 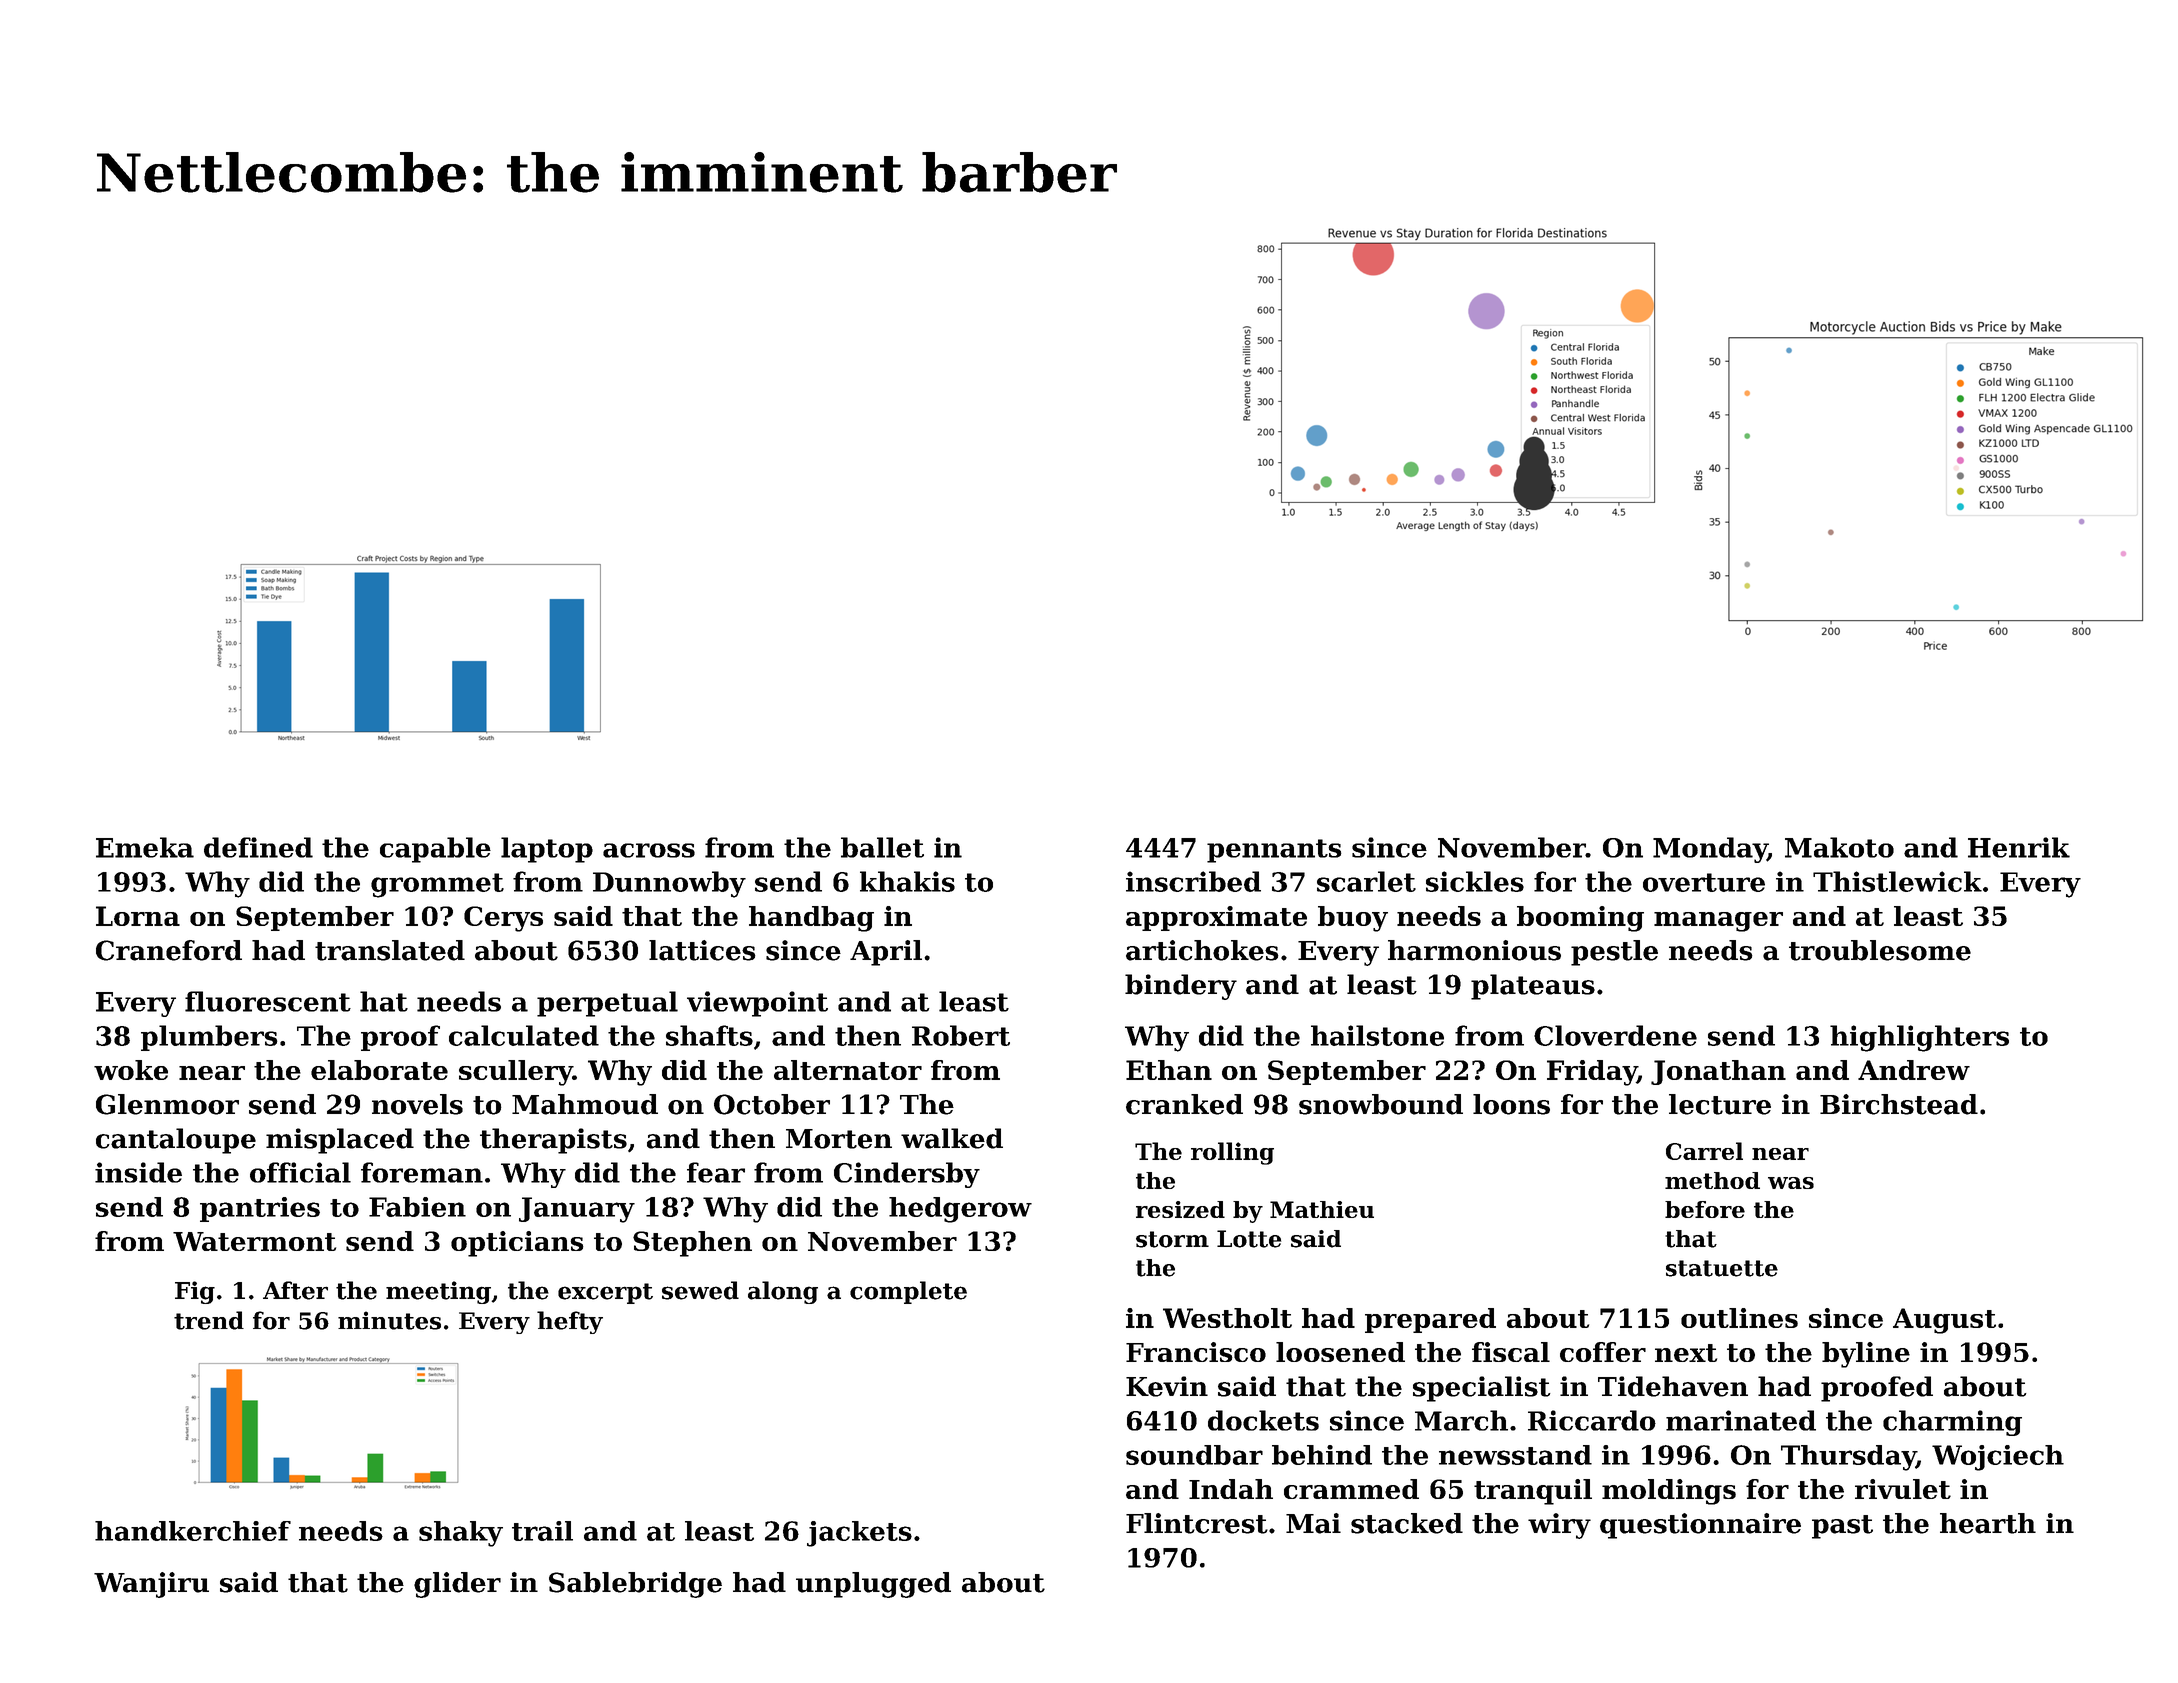 I want to click on inscribed, so click(x=1193, y=881).
